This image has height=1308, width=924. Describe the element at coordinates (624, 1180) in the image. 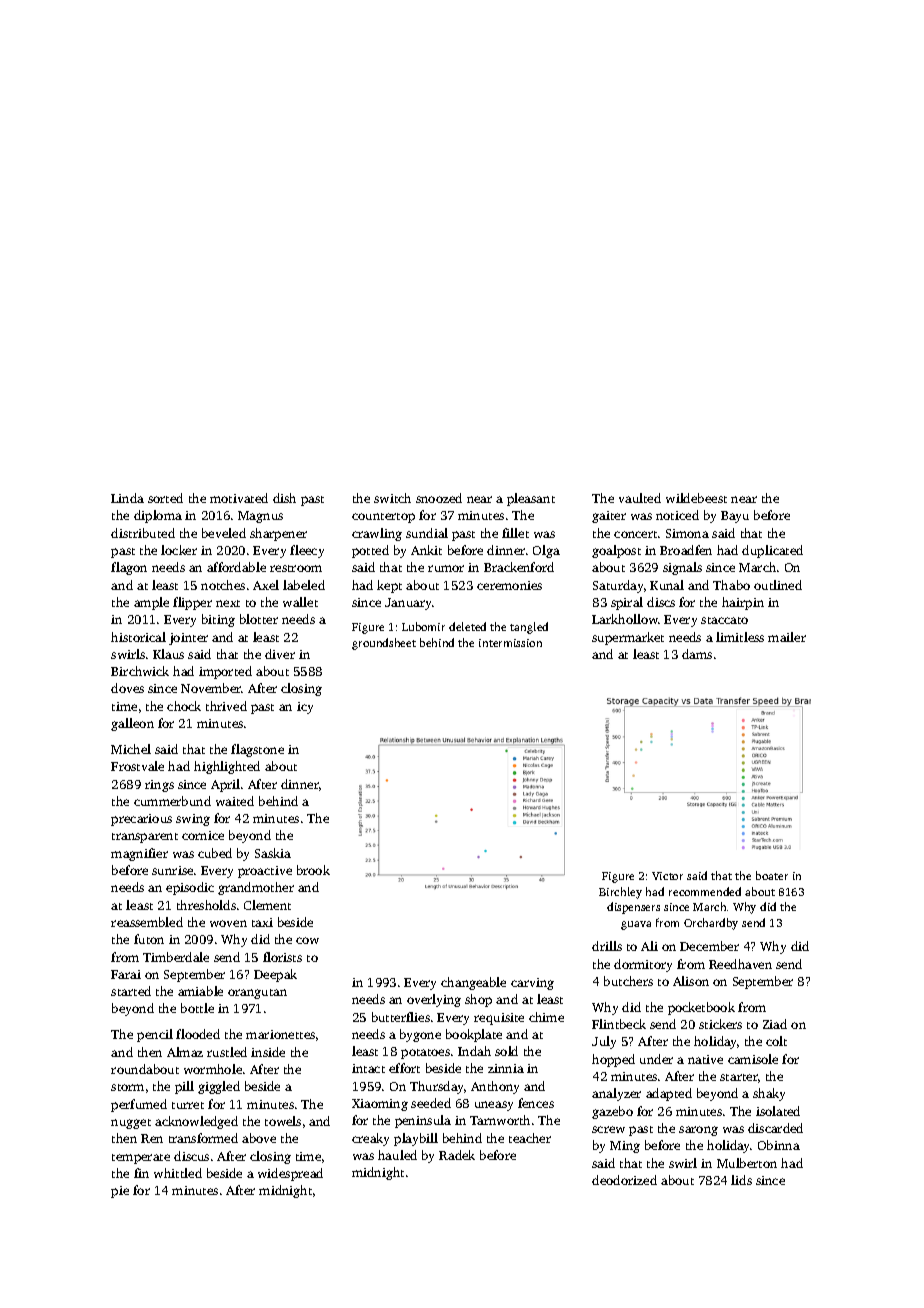

I see `deodorized` at that location.
